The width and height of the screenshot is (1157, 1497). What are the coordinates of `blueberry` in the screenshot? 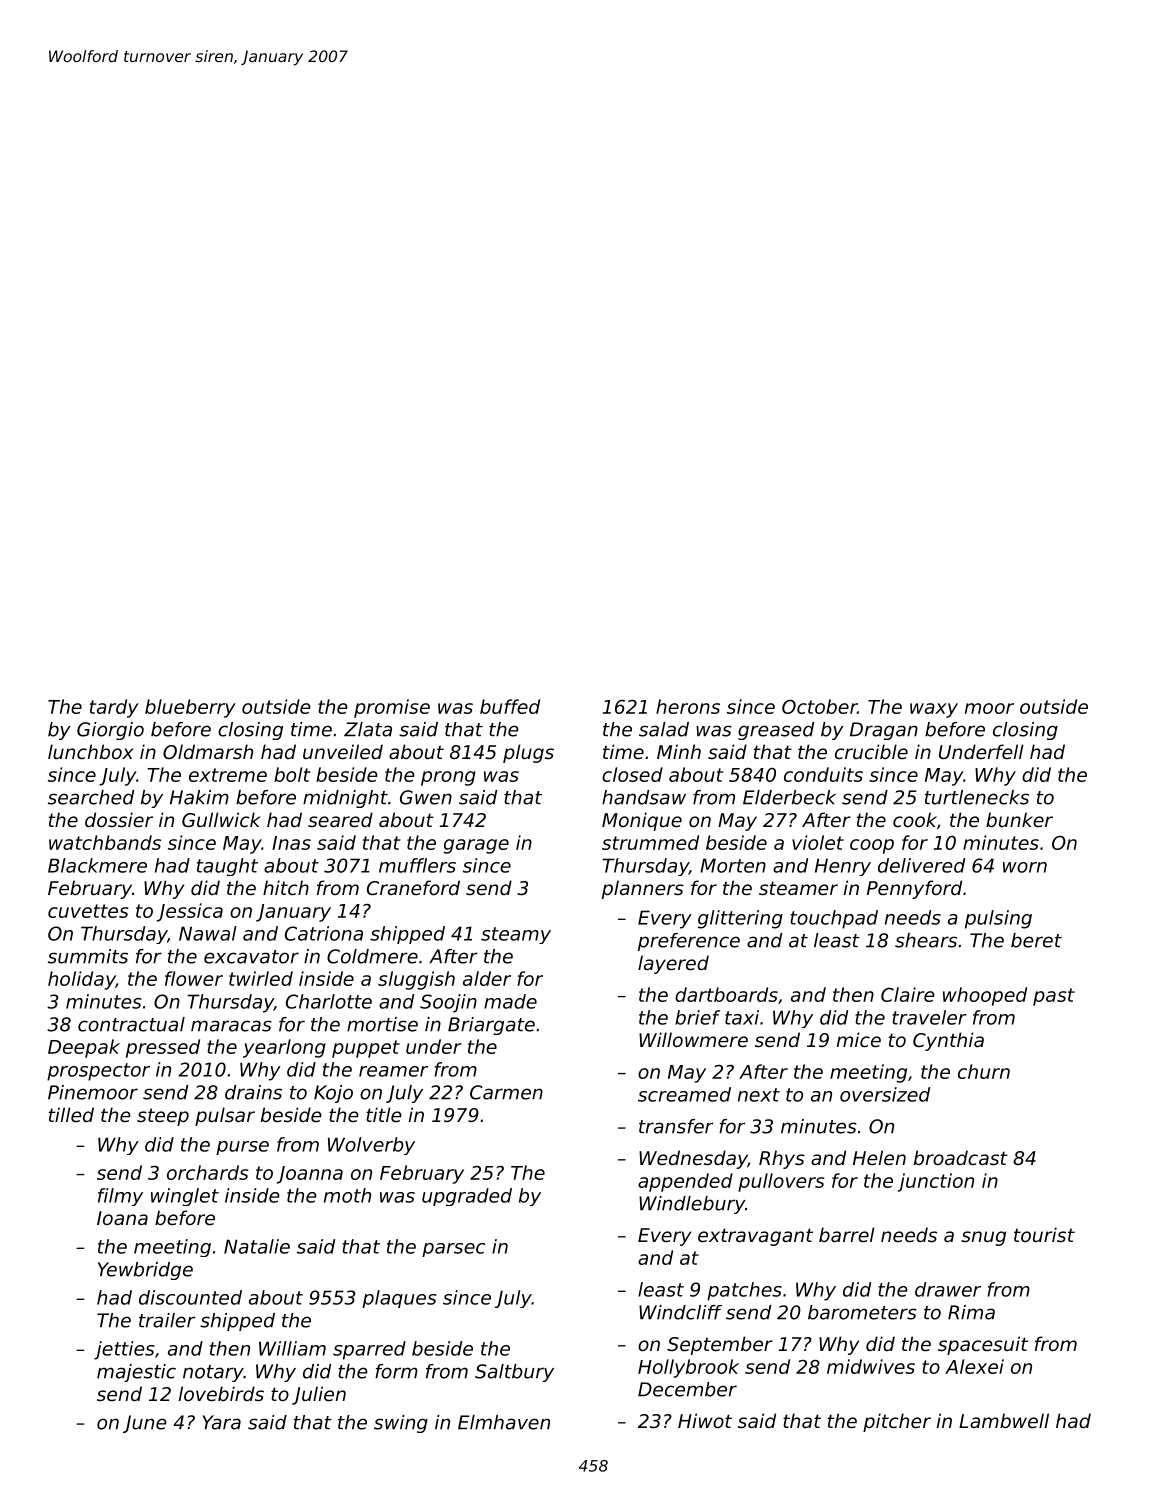 It's located at (190, 708).
